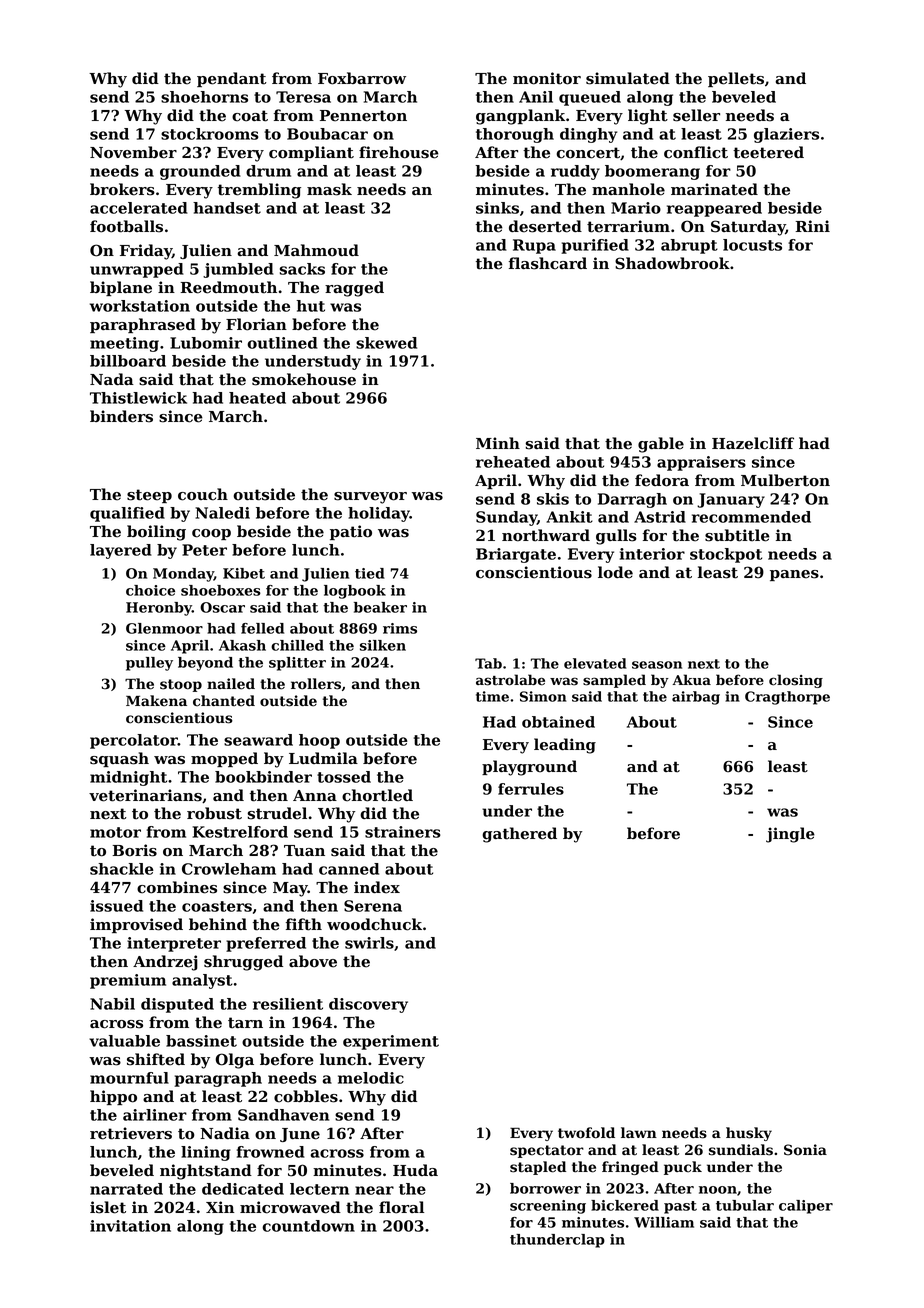 The height and width of the image is (1308, 924). I want to click on skewed, so click(386, 343).
